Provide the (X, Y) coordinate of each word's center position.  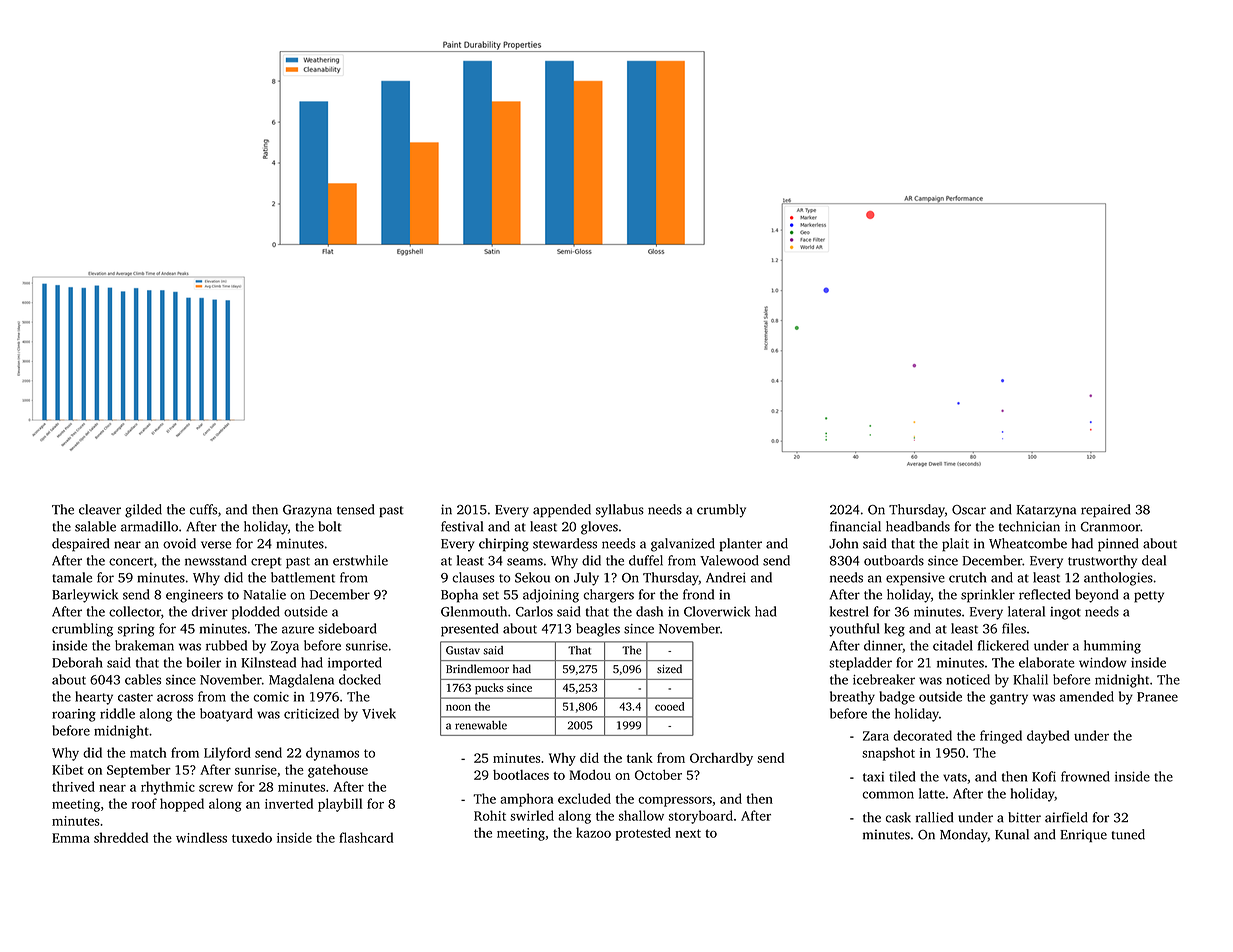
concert (131, 561)
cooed (669, 706)
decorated (922, 735)
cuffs (203, 509)
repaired (1106, 511)
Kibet (67, 769)
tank (640, 757)
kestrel (849, 611)
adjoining (551, 596)
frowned (1085, 776)
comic (271, 697)
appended (562, 511)
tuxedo (252, 837)
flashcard (366, 837)
